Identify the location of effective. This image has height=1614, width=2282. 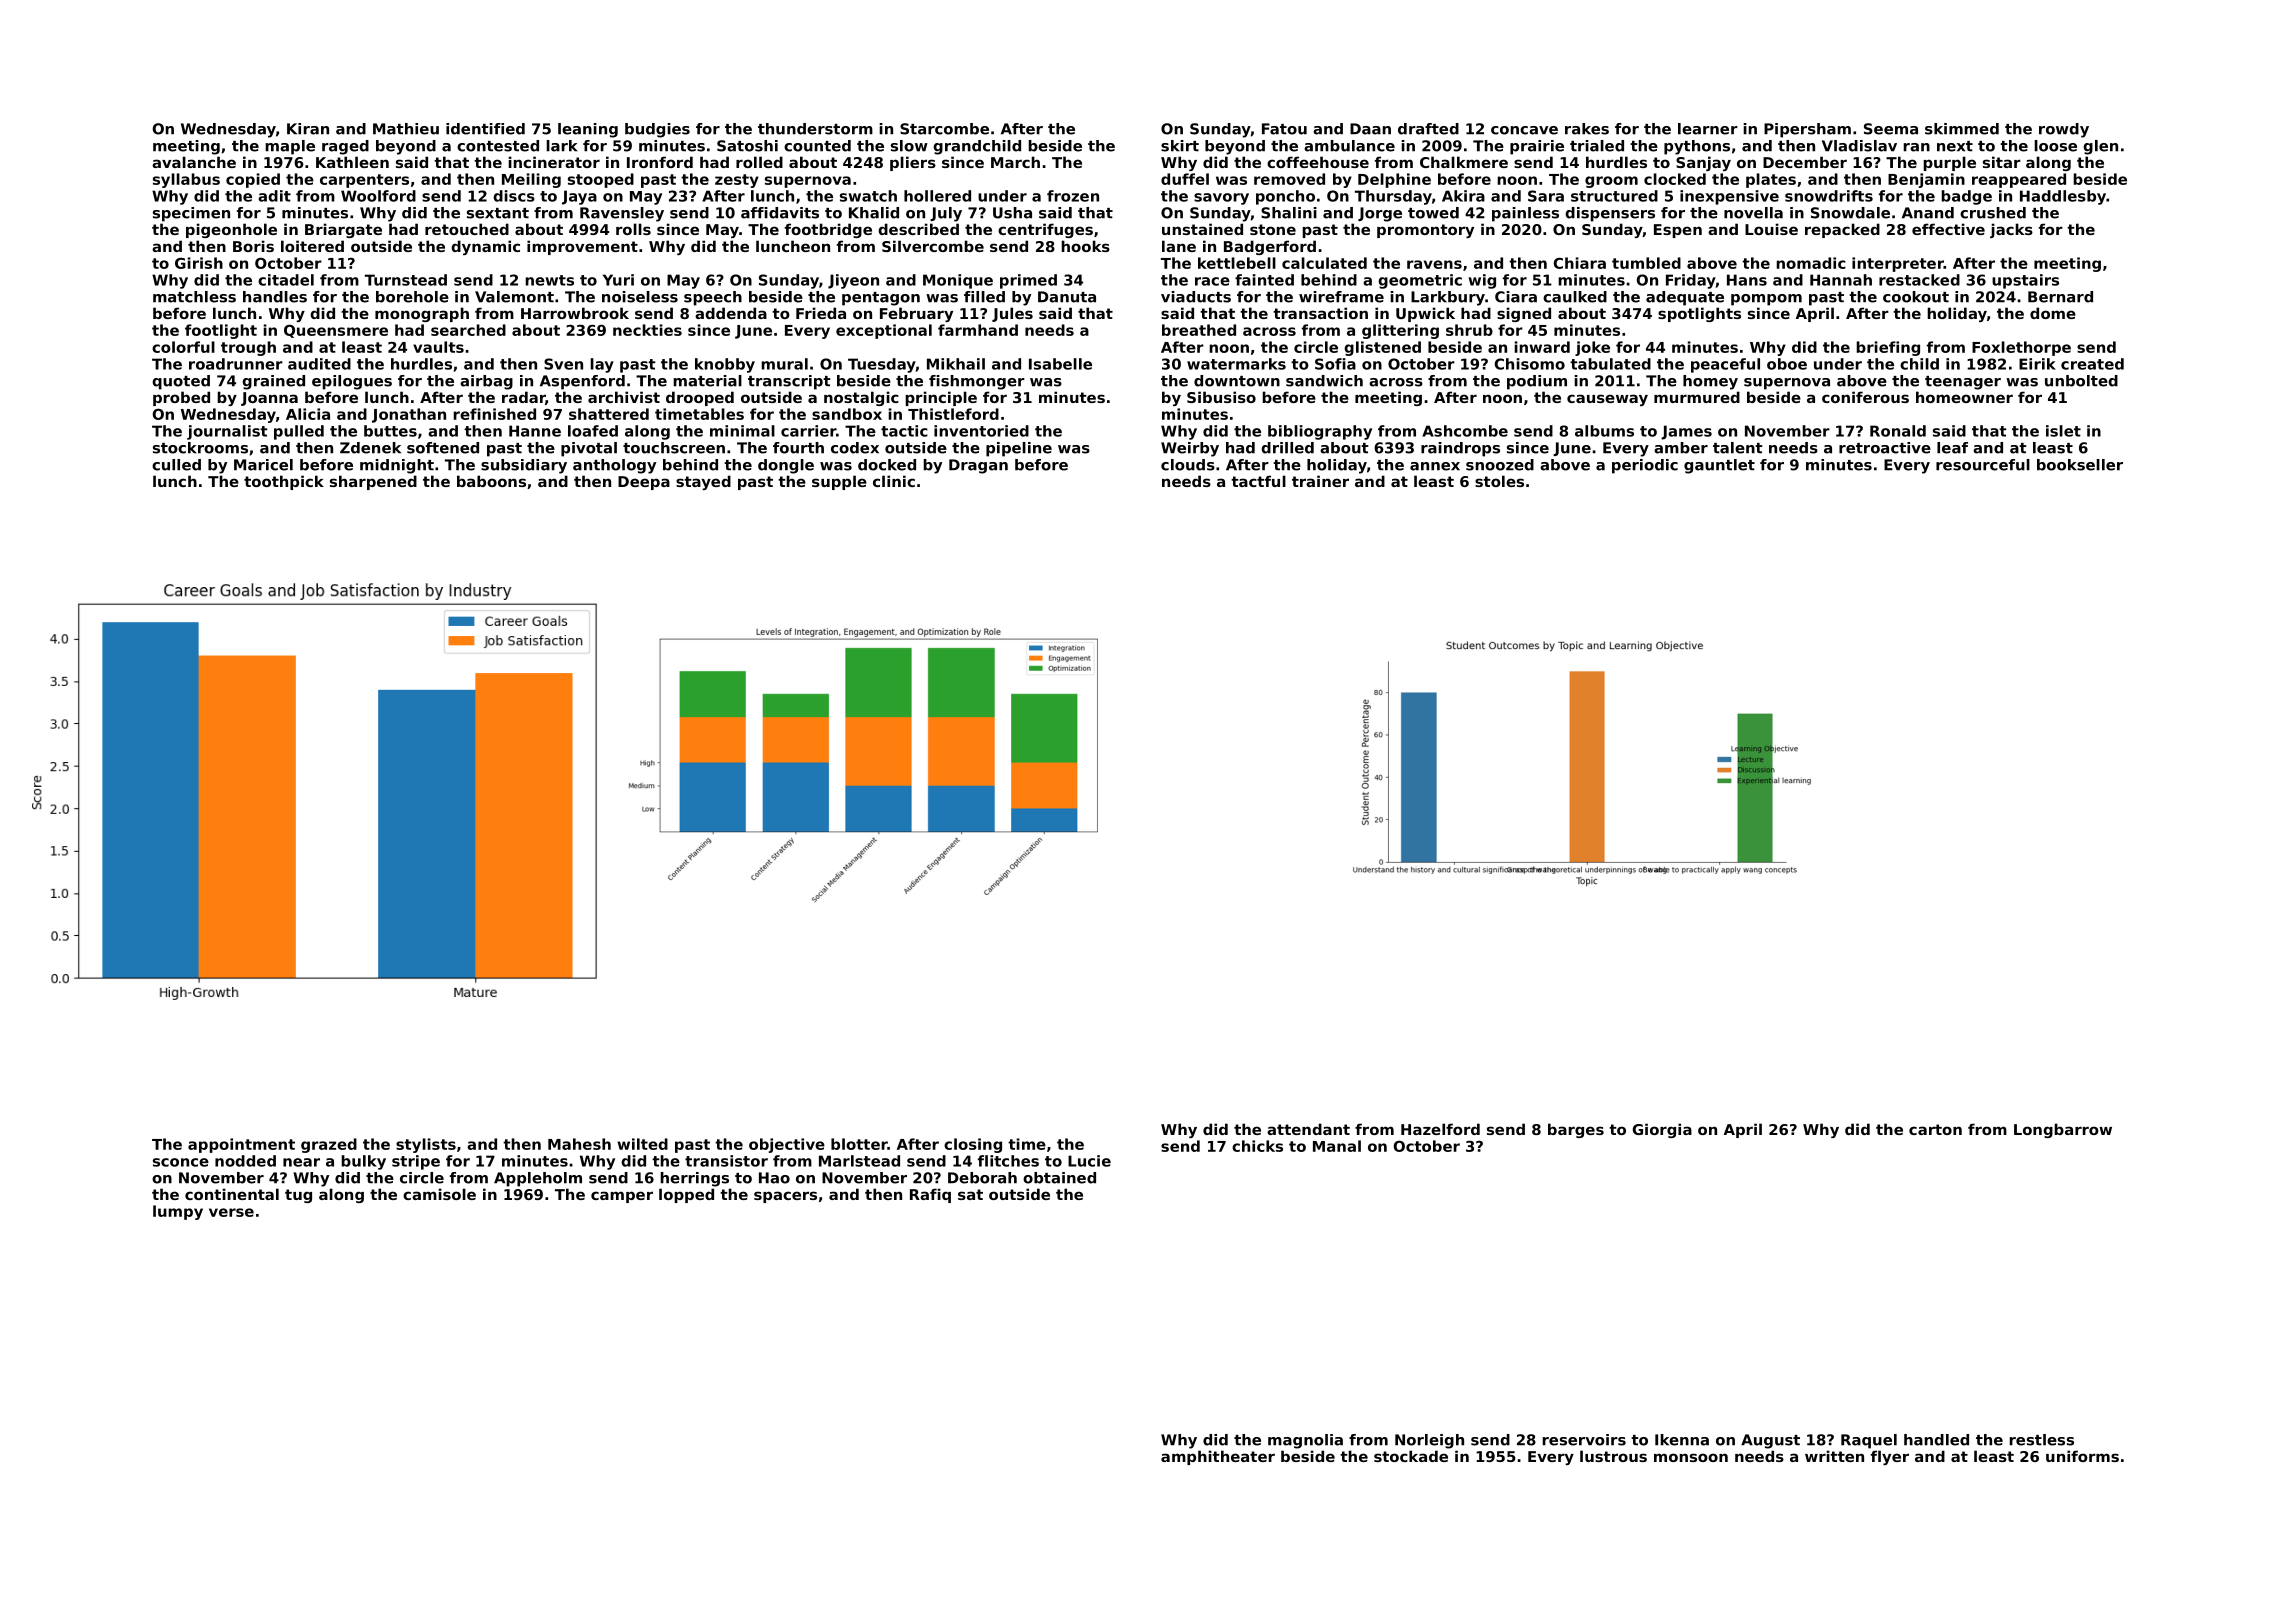
(1948, 229).
